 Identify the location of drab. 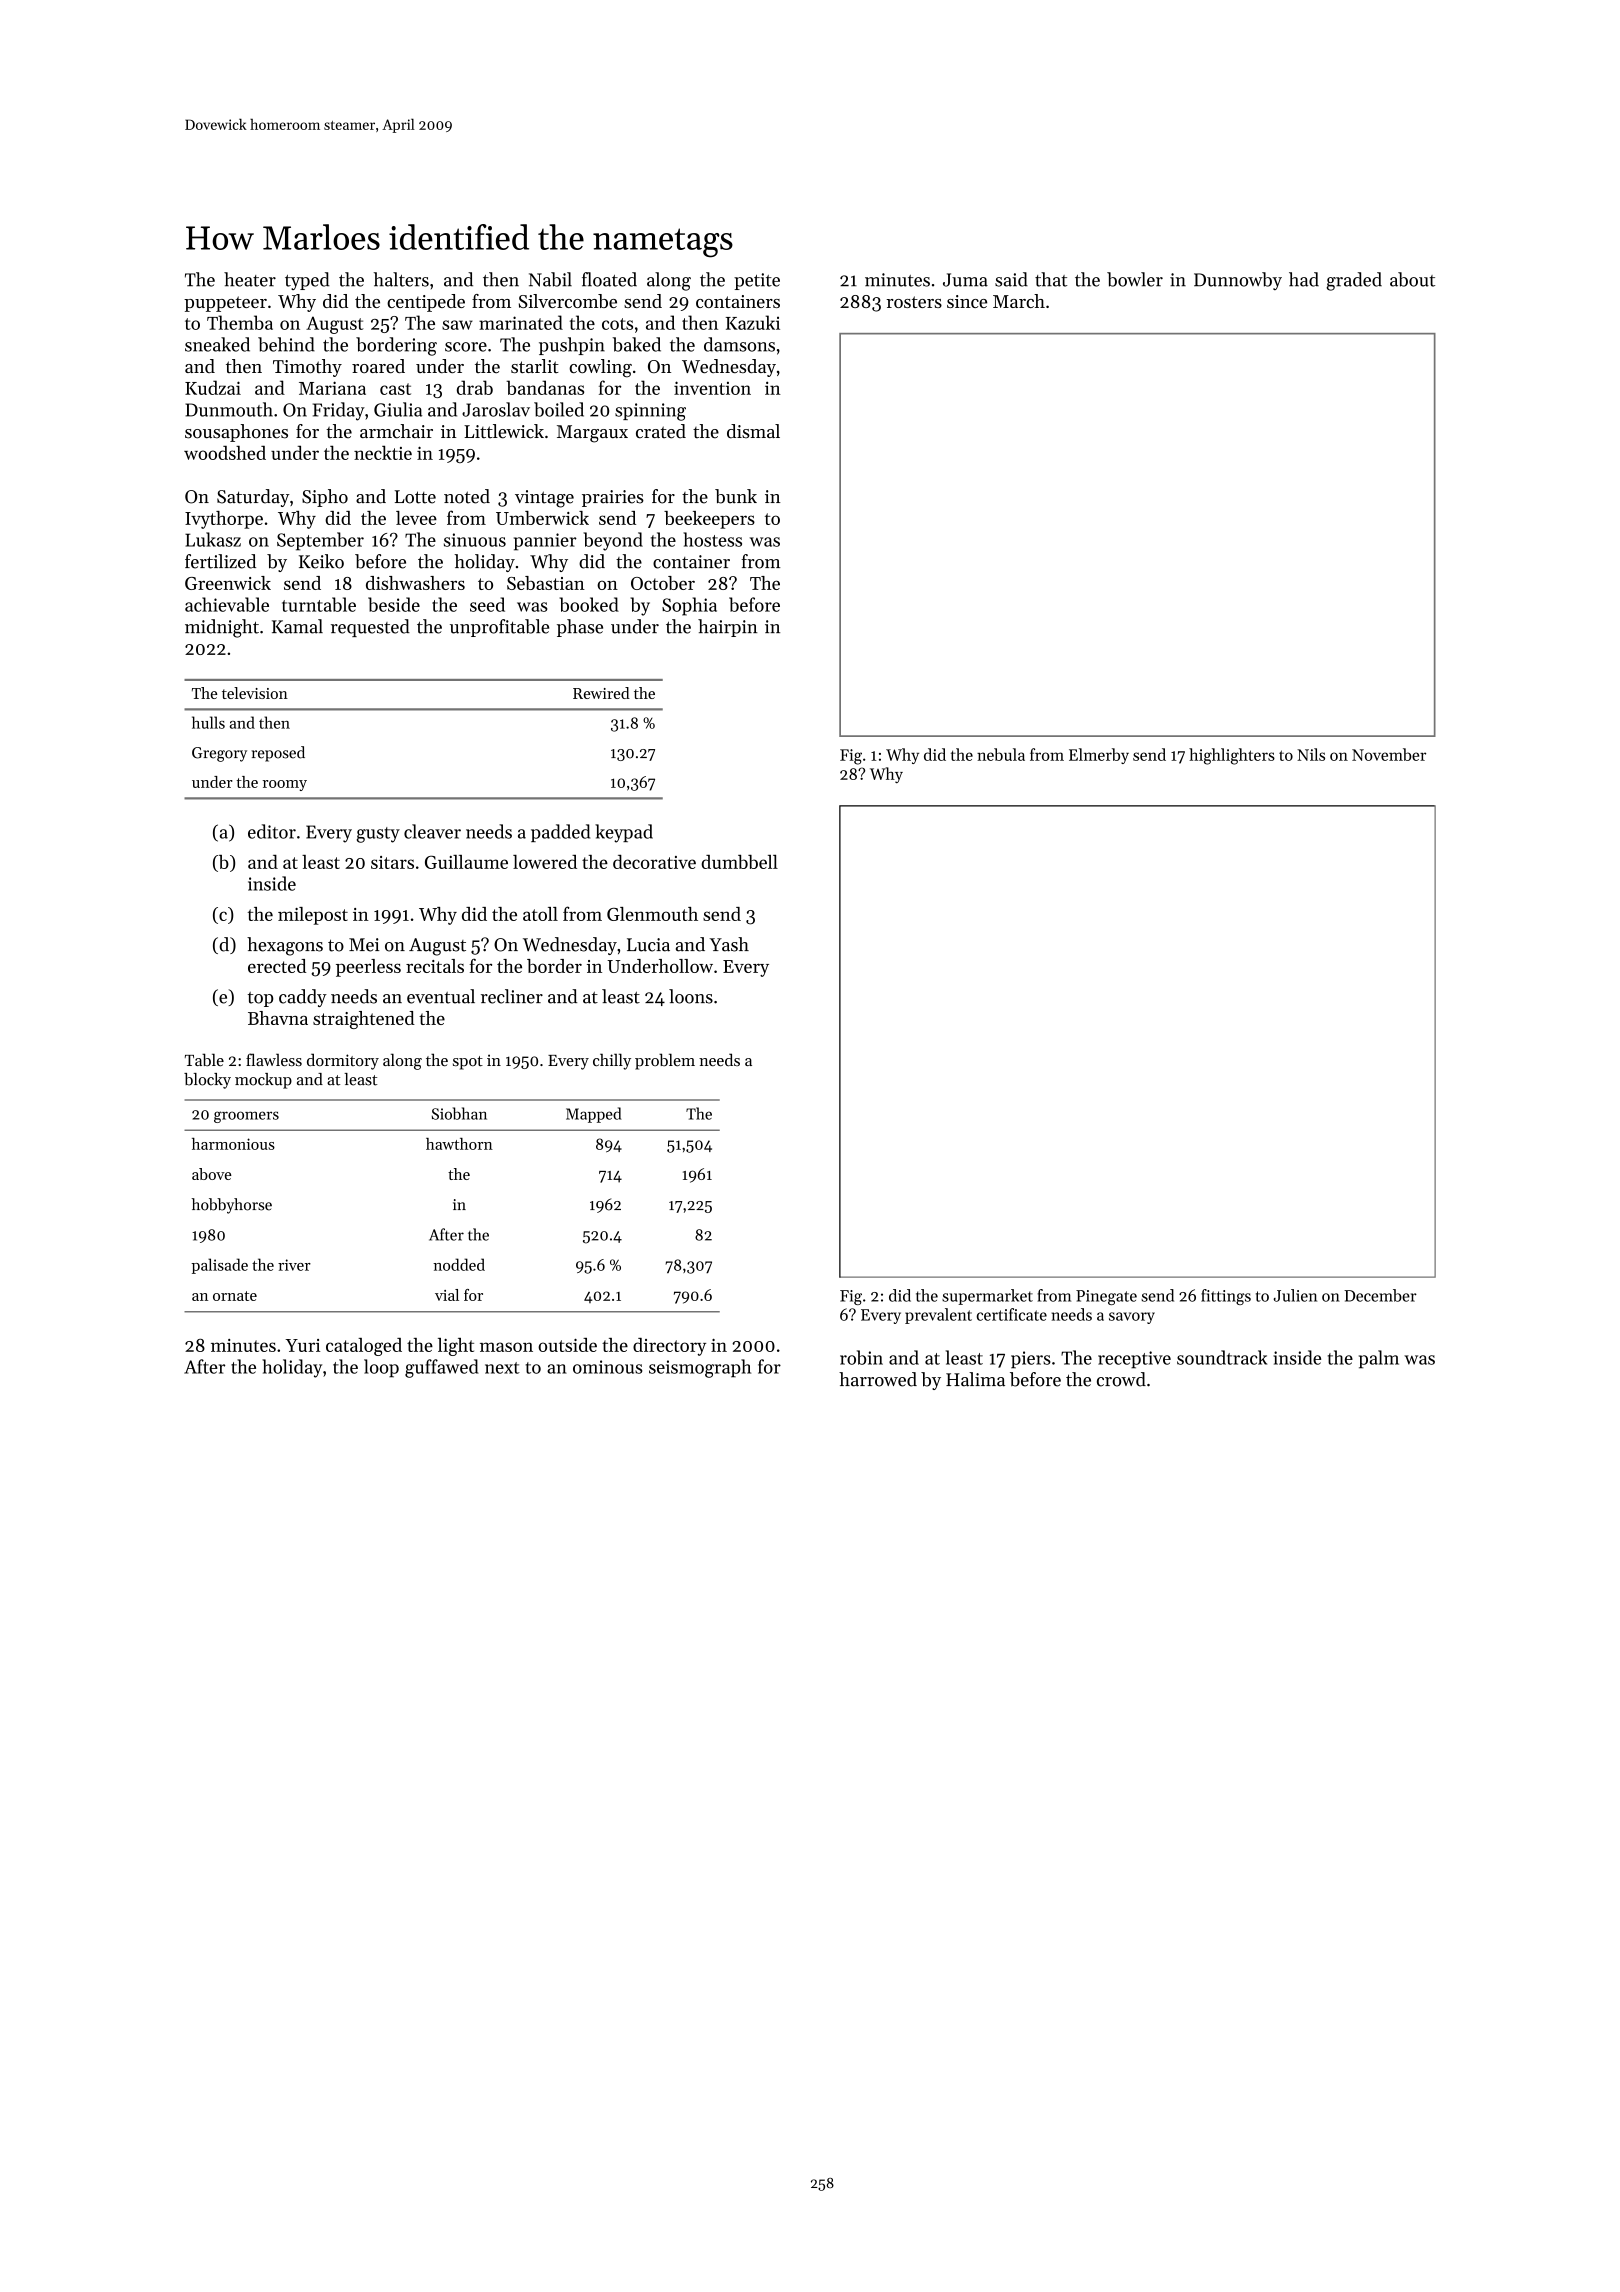
(475, 387).
